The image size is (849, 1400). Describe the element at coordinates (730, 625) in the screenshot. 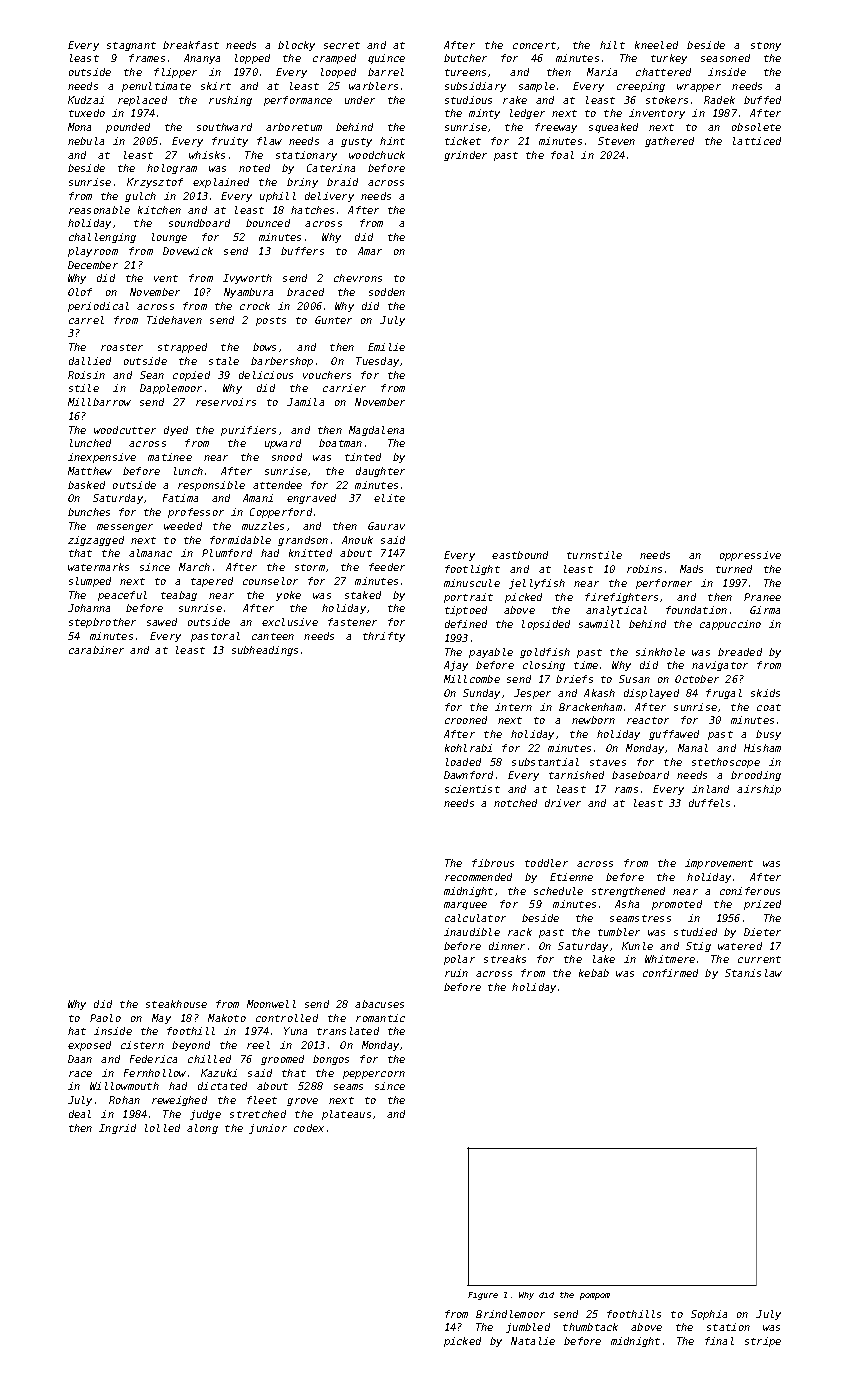

I see `cappuccino` at that location.
